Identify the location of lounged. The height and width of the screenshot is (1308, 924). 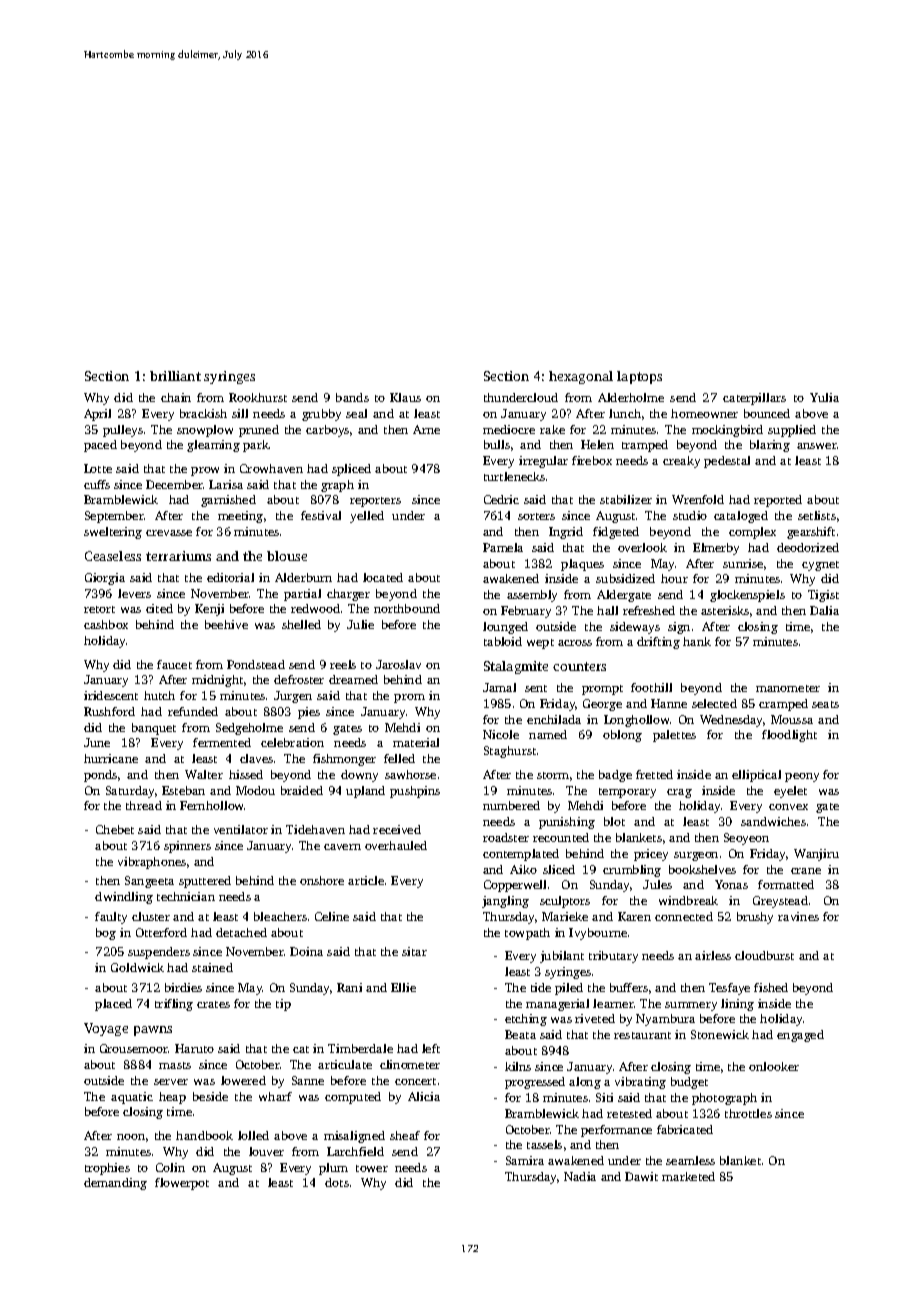
(505, 628).
